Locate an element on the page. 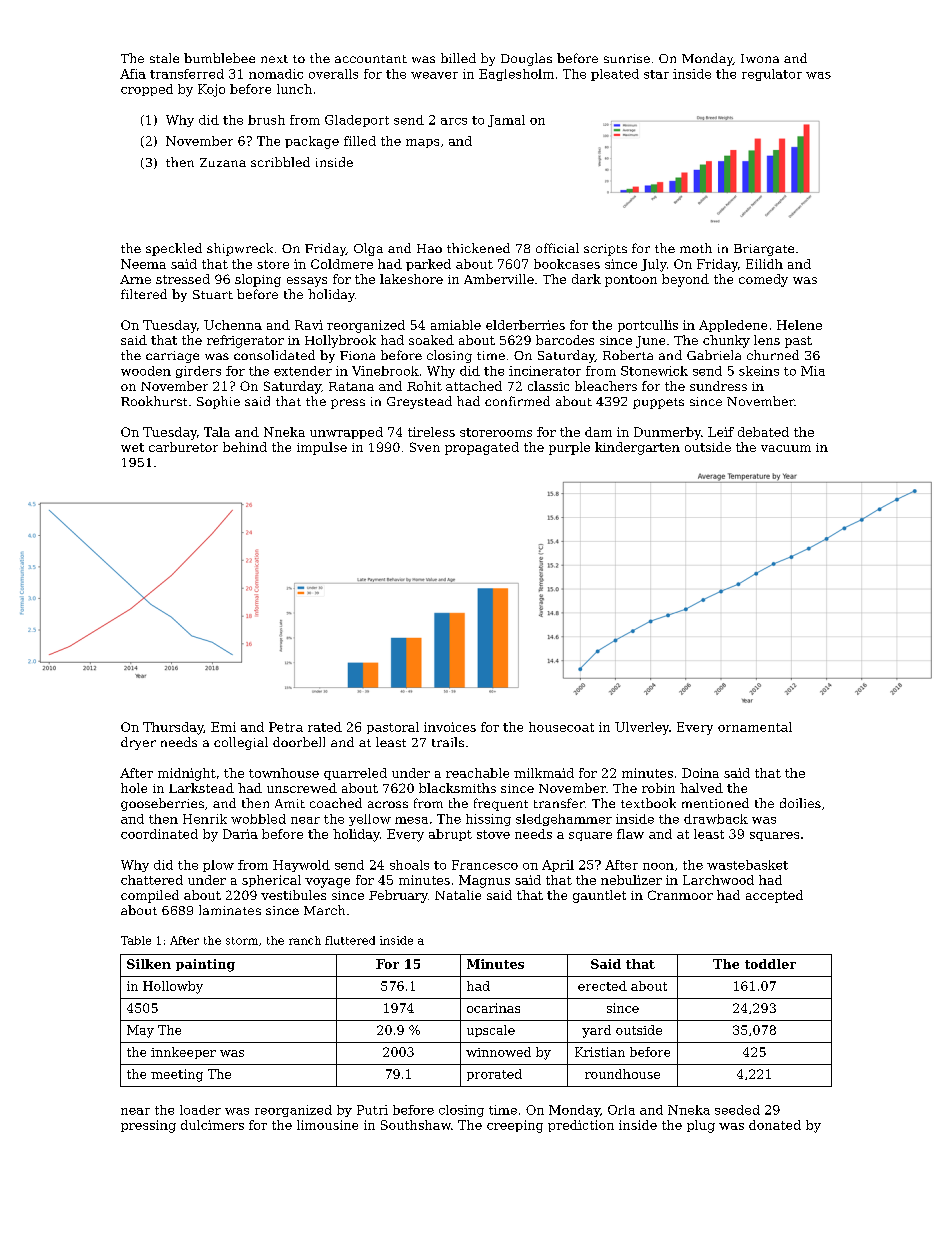  Natalie is located at coordinates (458, 895).
